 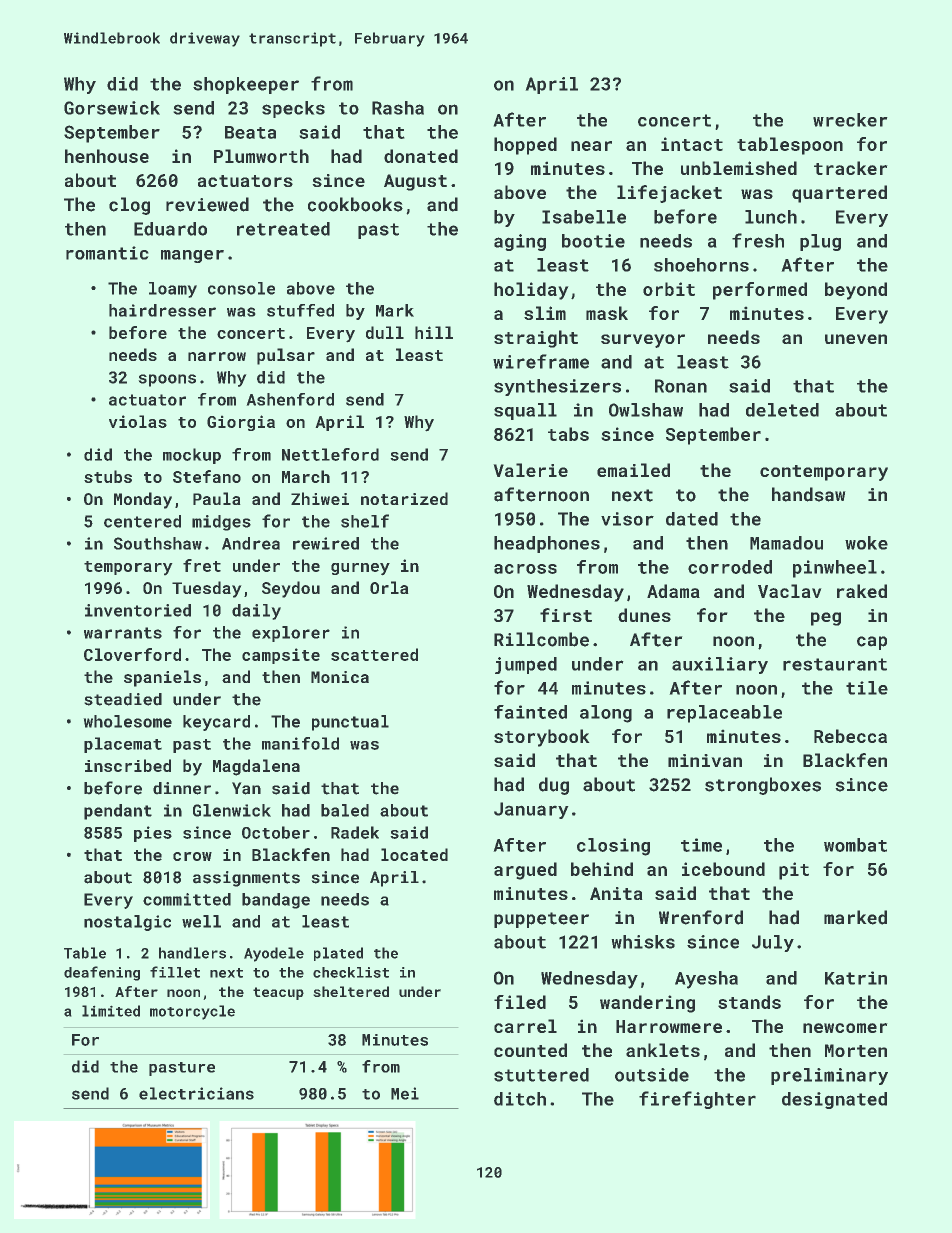 What do you see at coordinates (102, 973) in the image?
I see `deafening` at bounding box center [102, 973].
